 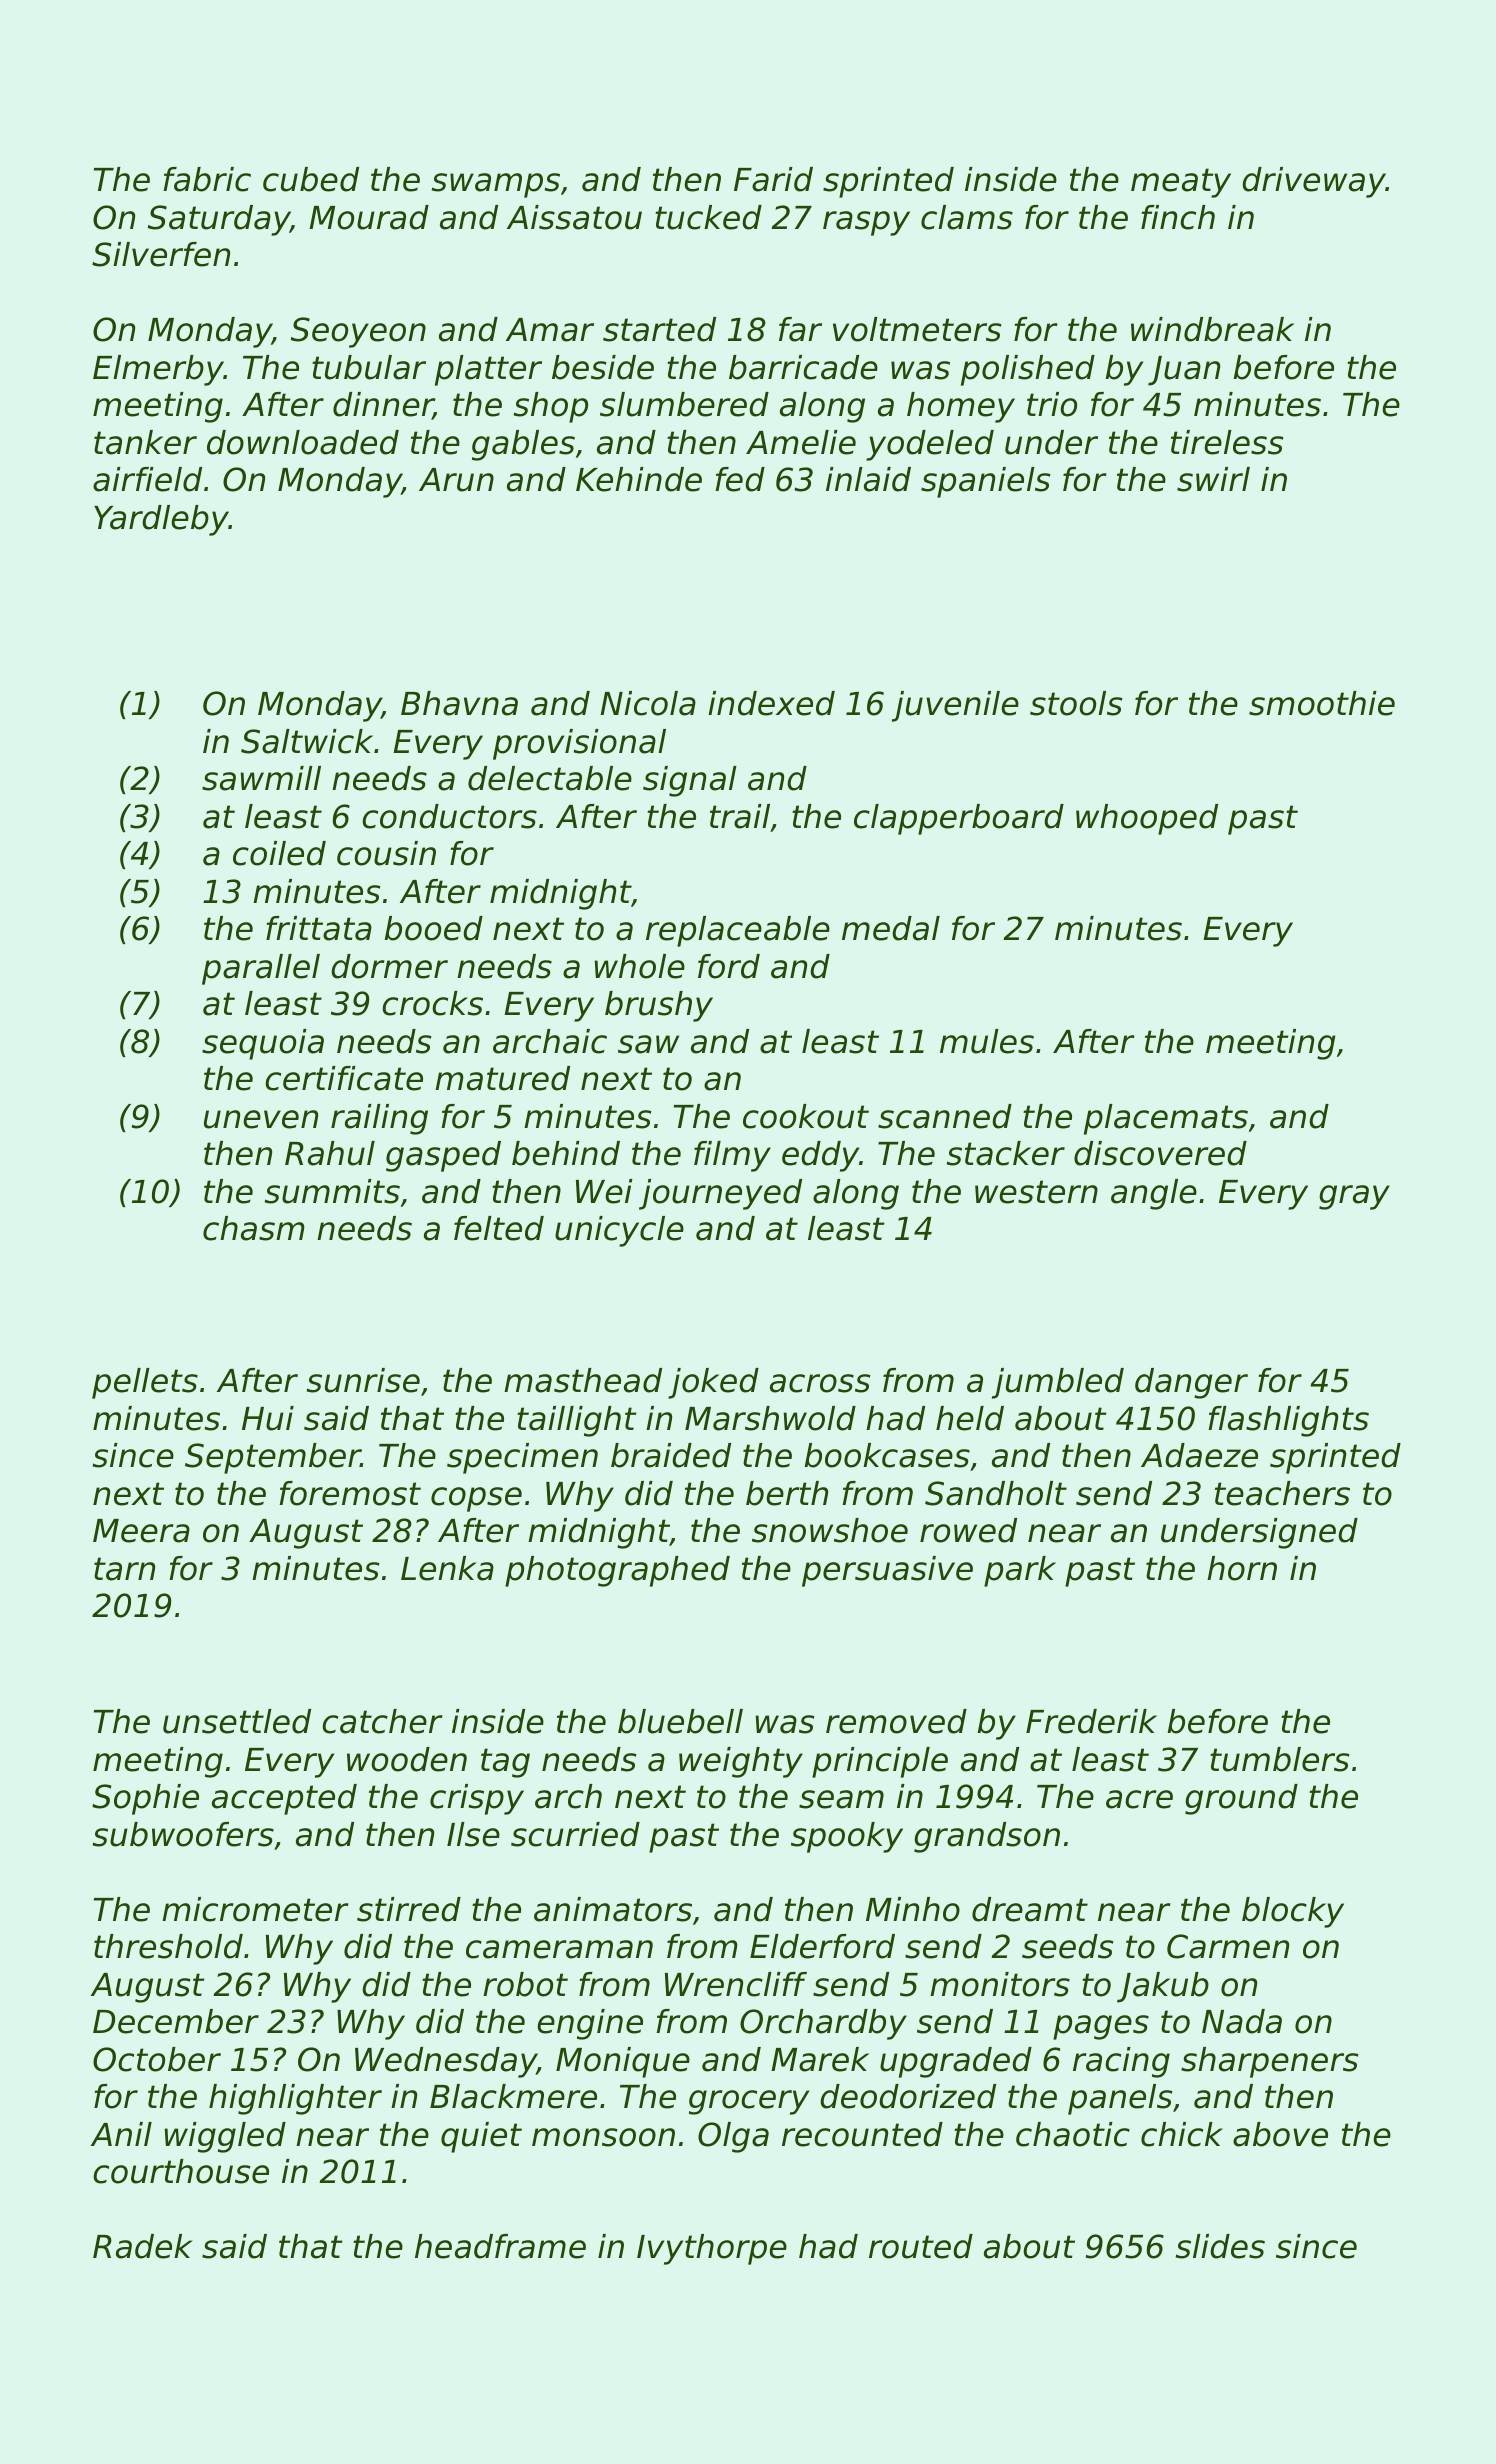 I want to click on smoothie, so click(x=1322, y=703).
